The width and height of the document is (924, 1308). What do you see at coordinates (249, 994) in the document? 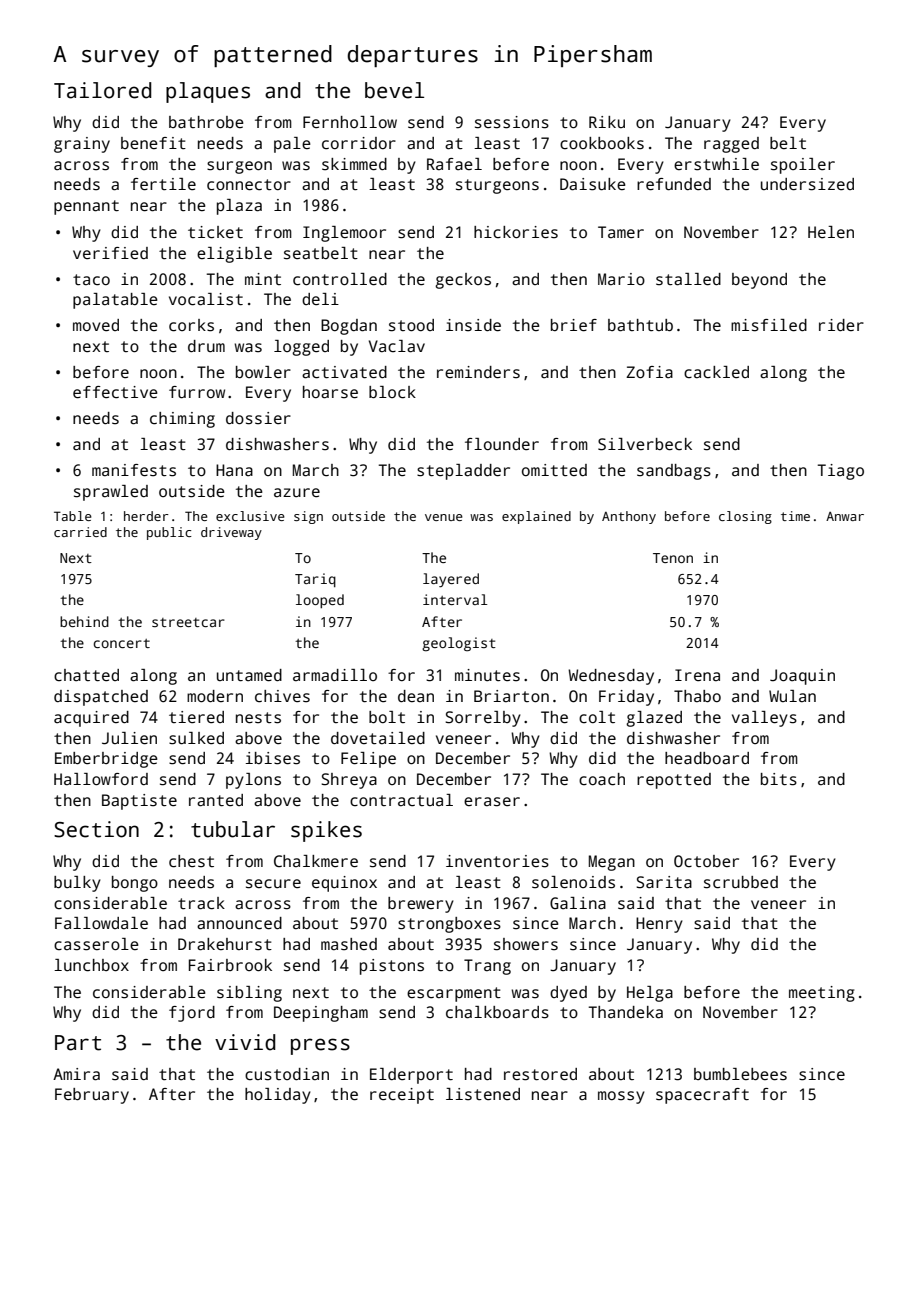
I see `sibling` at bounding box center [249, 994].
